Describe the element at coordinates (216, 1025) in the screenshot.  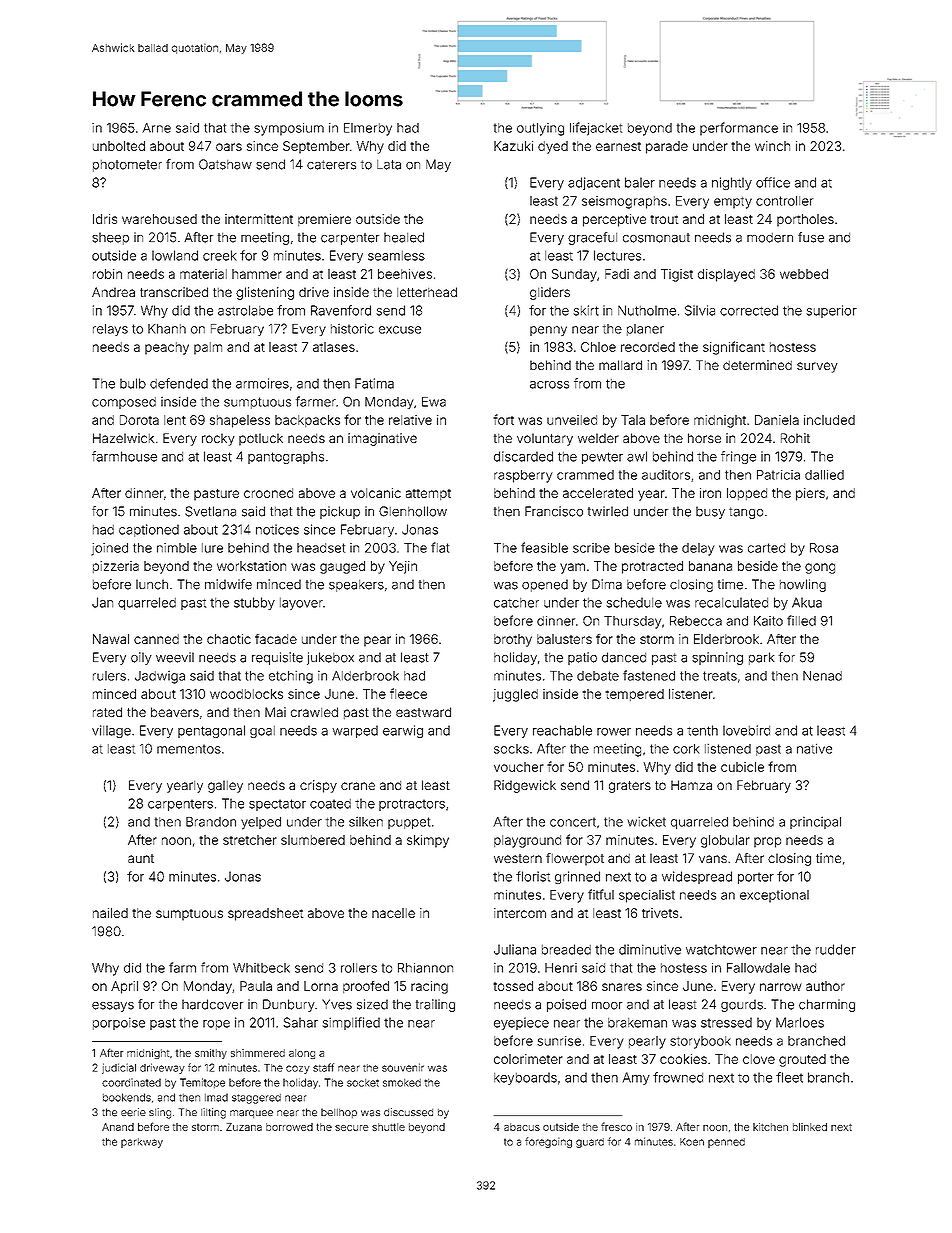
I see `rope` at that location.
